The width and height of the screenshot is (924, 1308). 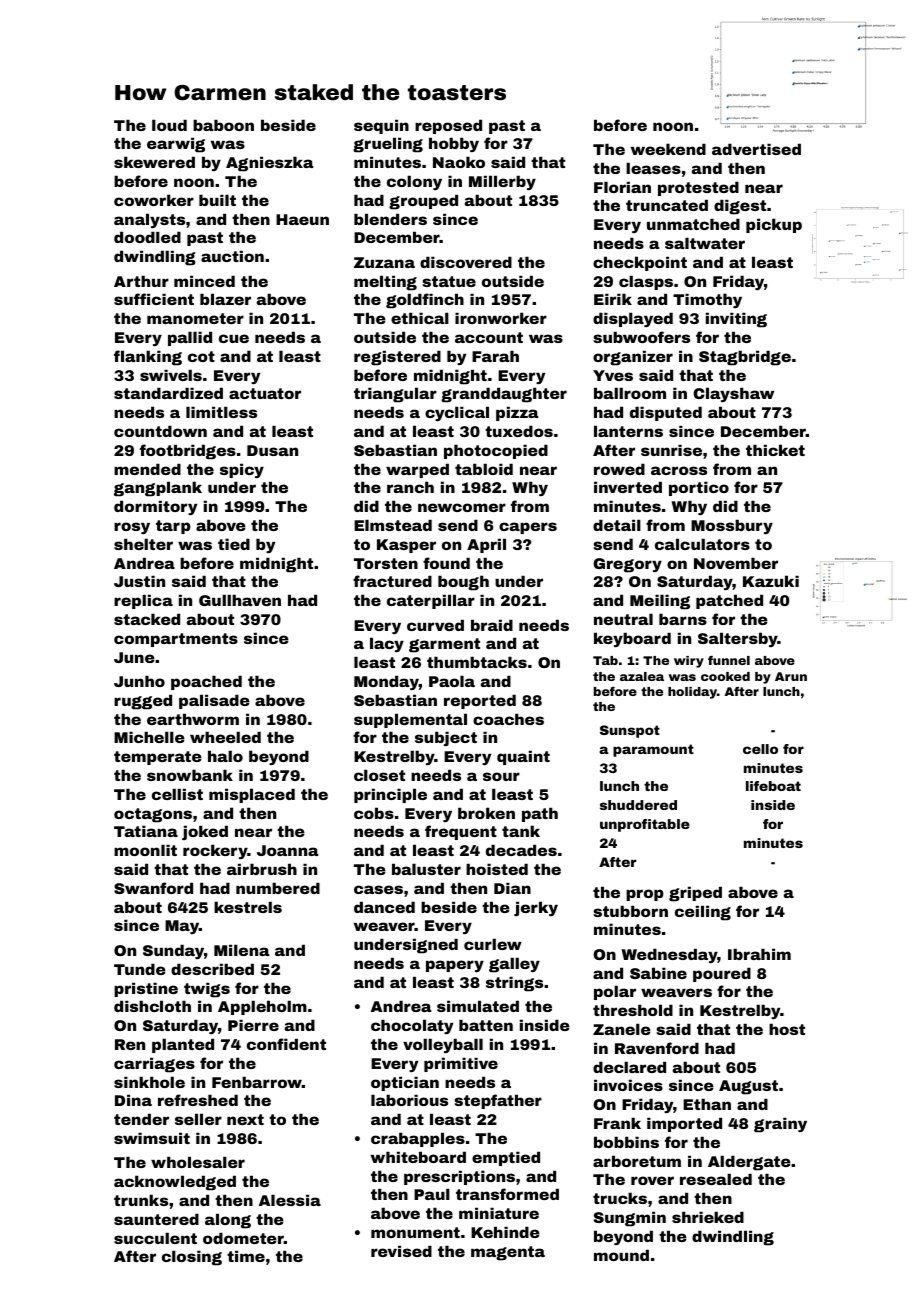 What do you see at coordinates (141, 1200) in the screenshot?
I see `trunks` at bounding box center [141, 1200].
